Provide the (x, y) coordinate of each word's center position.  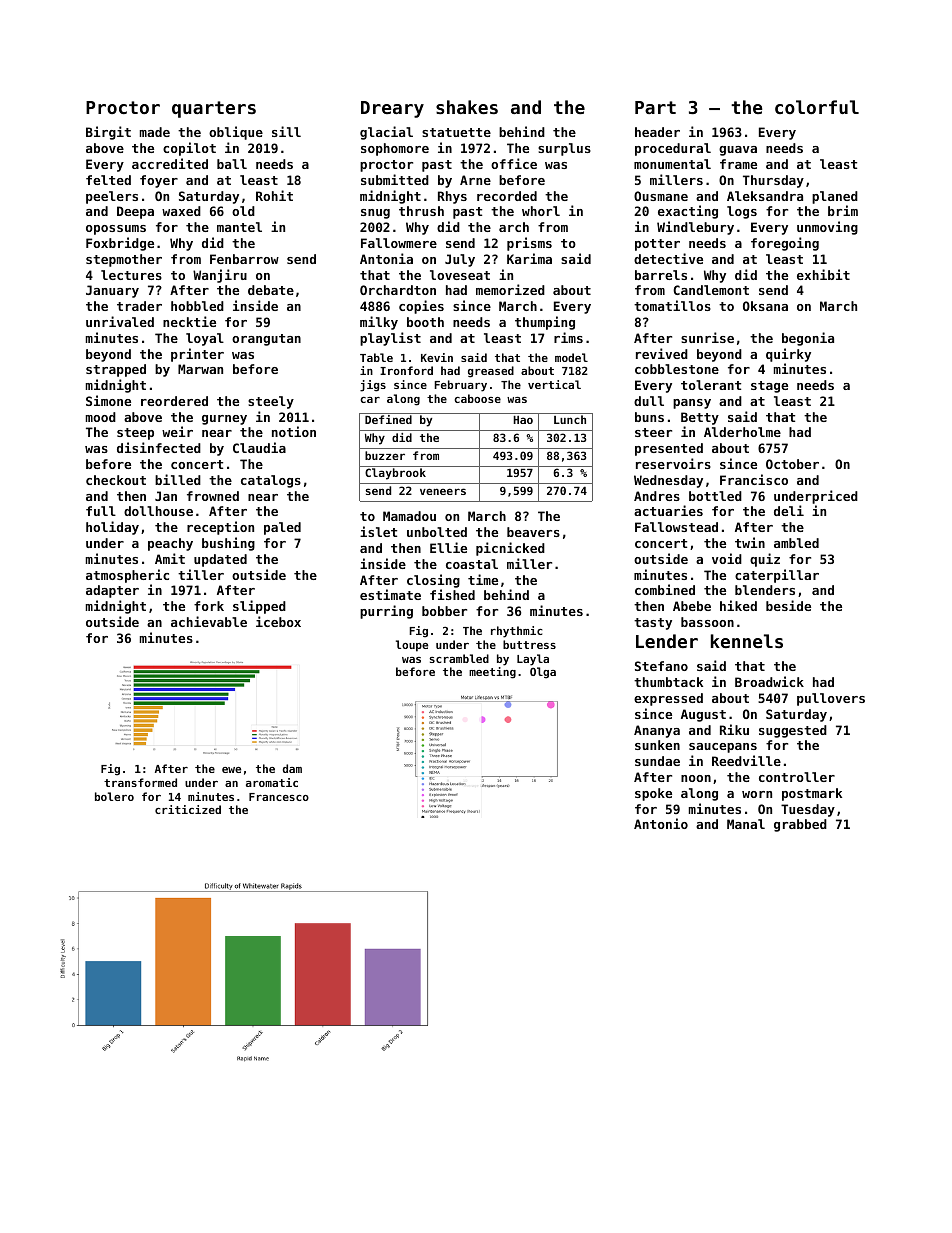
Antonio (661, 823)
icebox (278, 621)
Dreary (392, 109)
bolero (114, 796)
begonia (808, 339)
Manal (746, 824)
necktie (189, 321)
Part (655, 107)
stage (769, 387)
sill (286, 131)
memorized (510, 289)
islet (378, 531)
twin (750, 542)
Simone (108, 400)
